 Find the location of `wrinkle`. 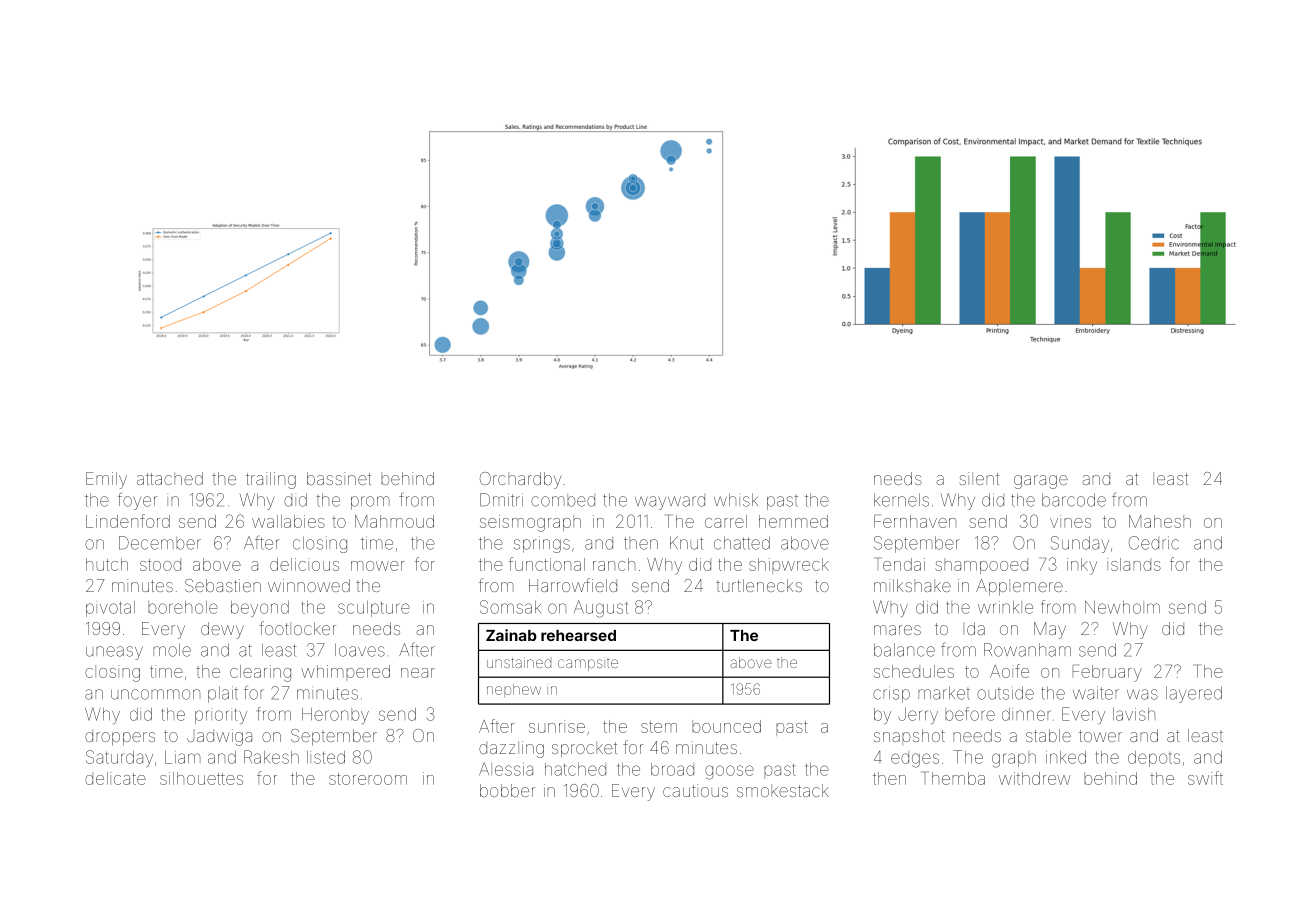

wrinkle is located at coordinates (1005, 607).
